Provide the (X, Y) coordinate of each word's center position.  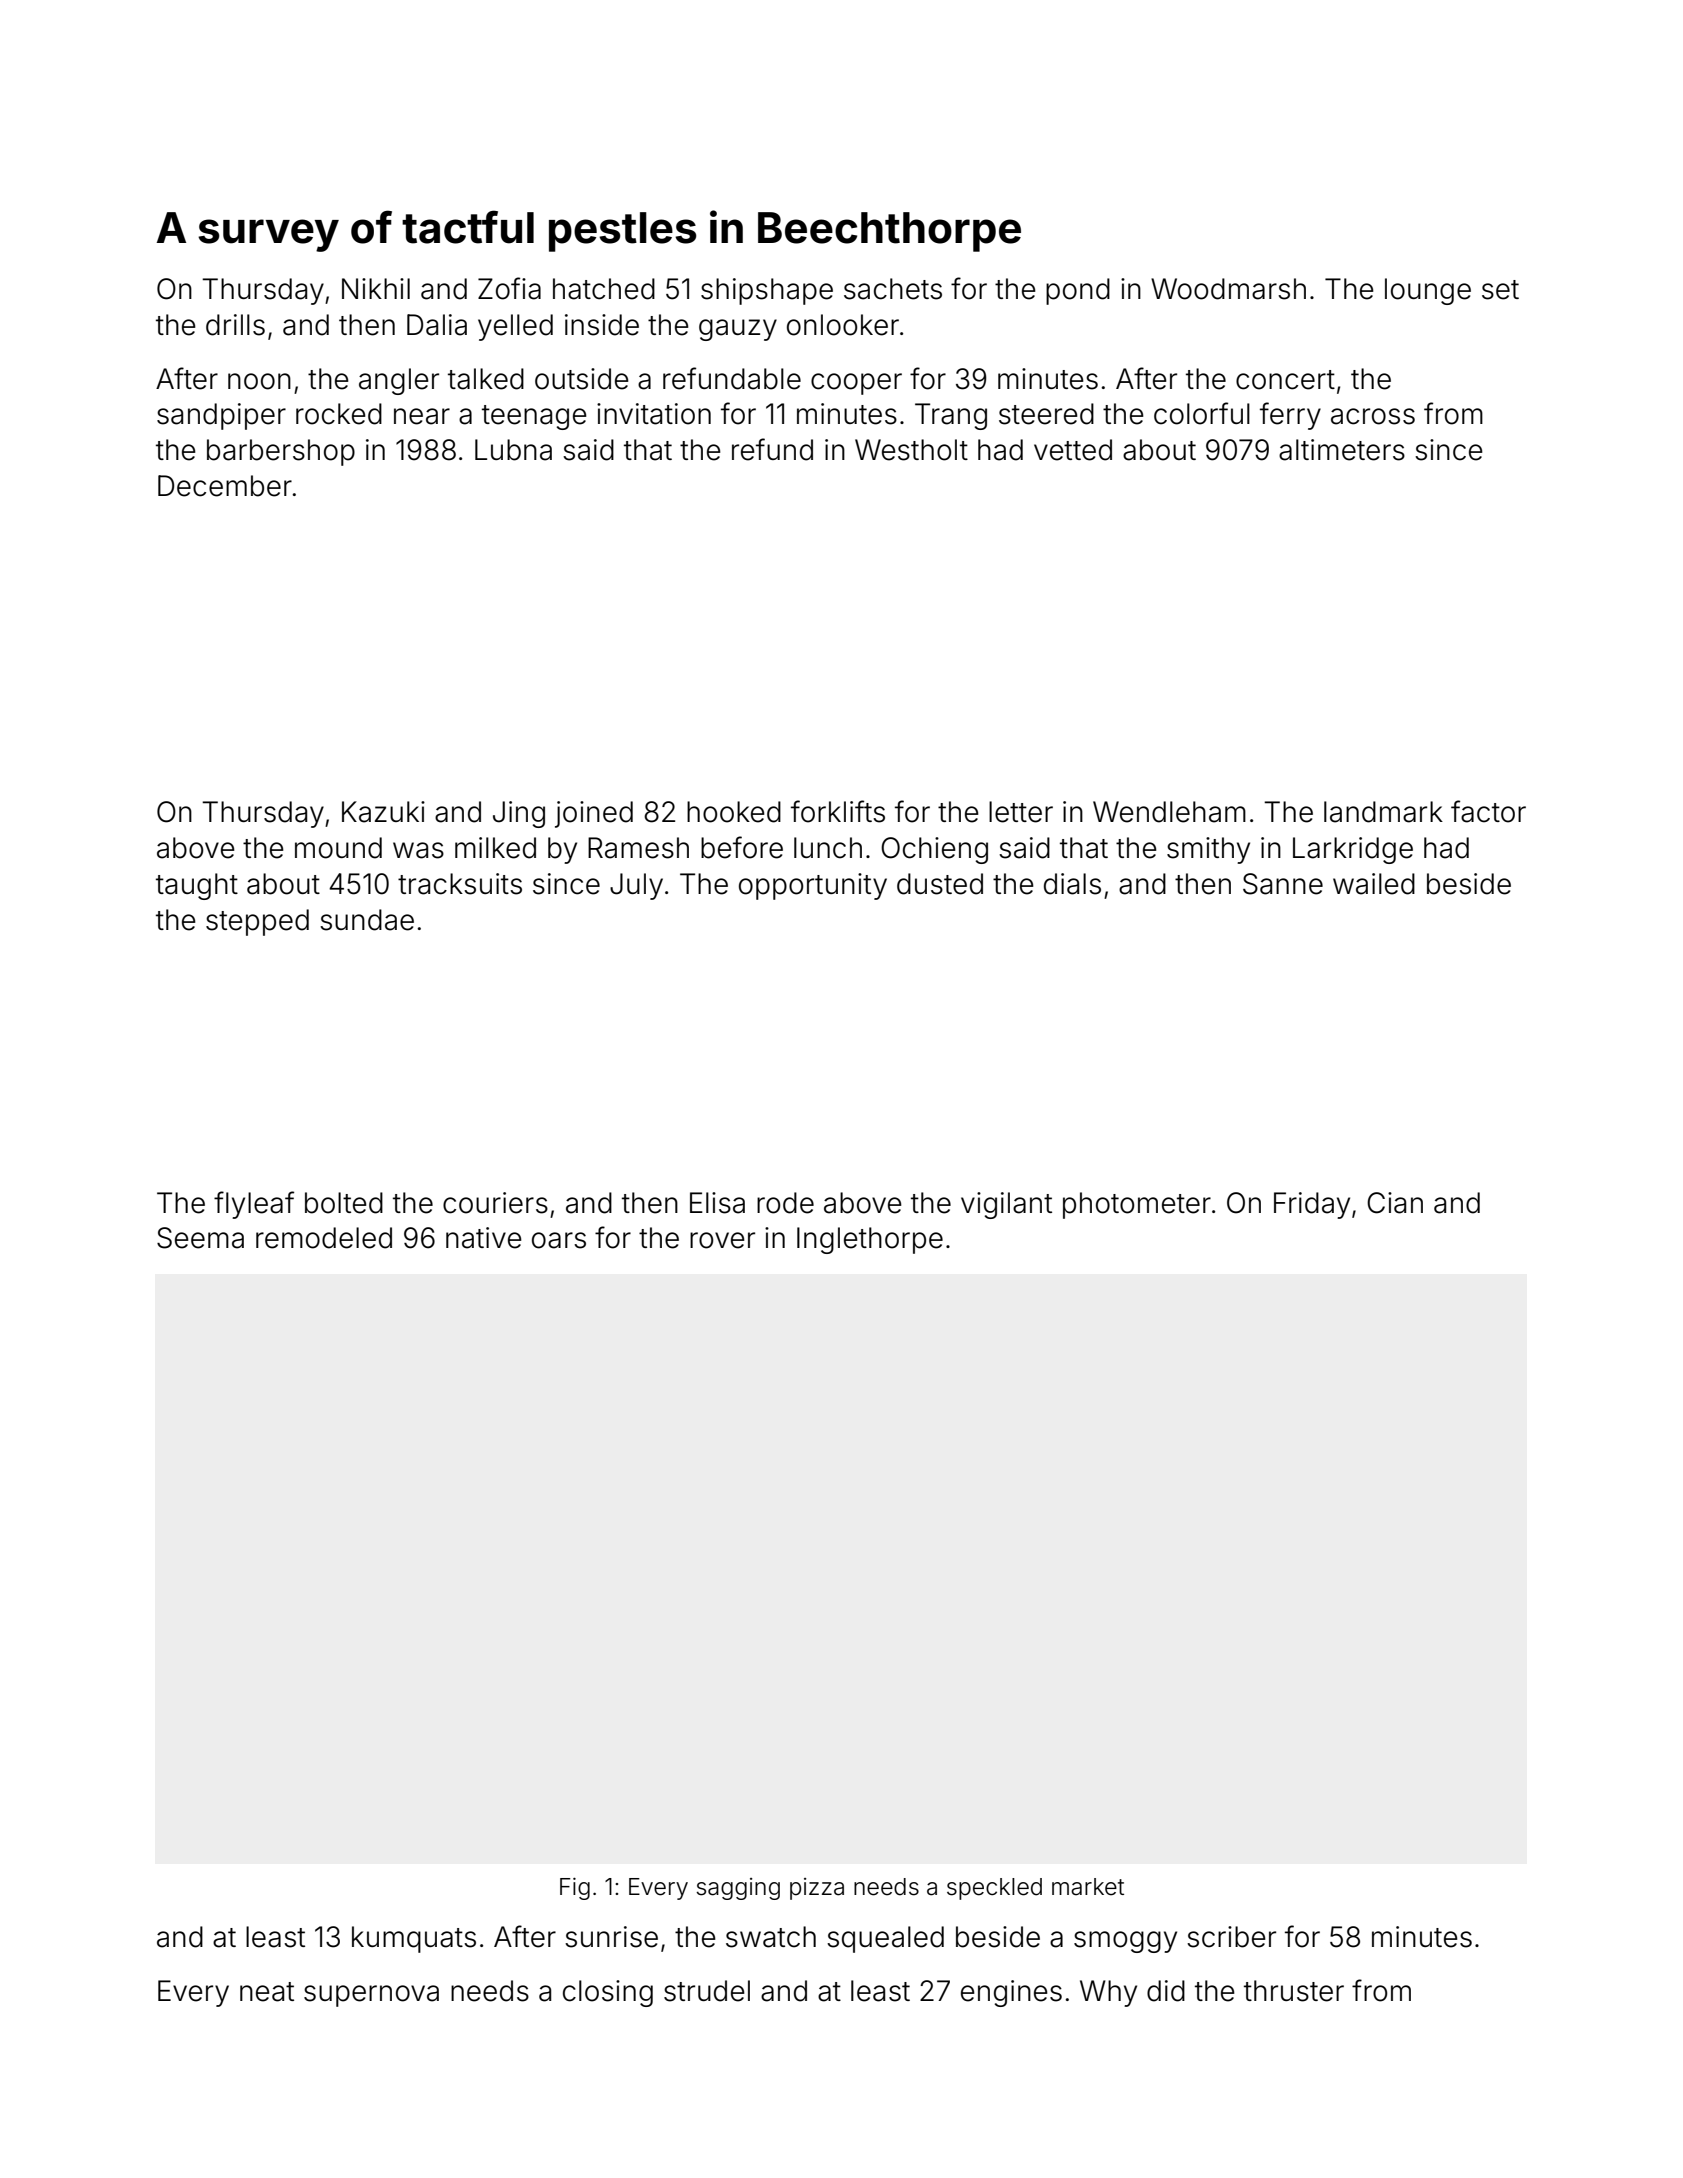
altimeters (1342, 450)
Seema (200, 1238)
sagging (738, 1889)
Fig (575, 1889)
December (225, 486)
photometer (1137, 1205)
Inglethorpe (870, 1240)
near (422, 416)
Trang (951, 416)
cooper (856, 384)
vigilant (1006, 1205)
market (1088, 1887)
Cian (1395, 1203)
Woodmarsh (1228, 289)
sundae (367, 920)
